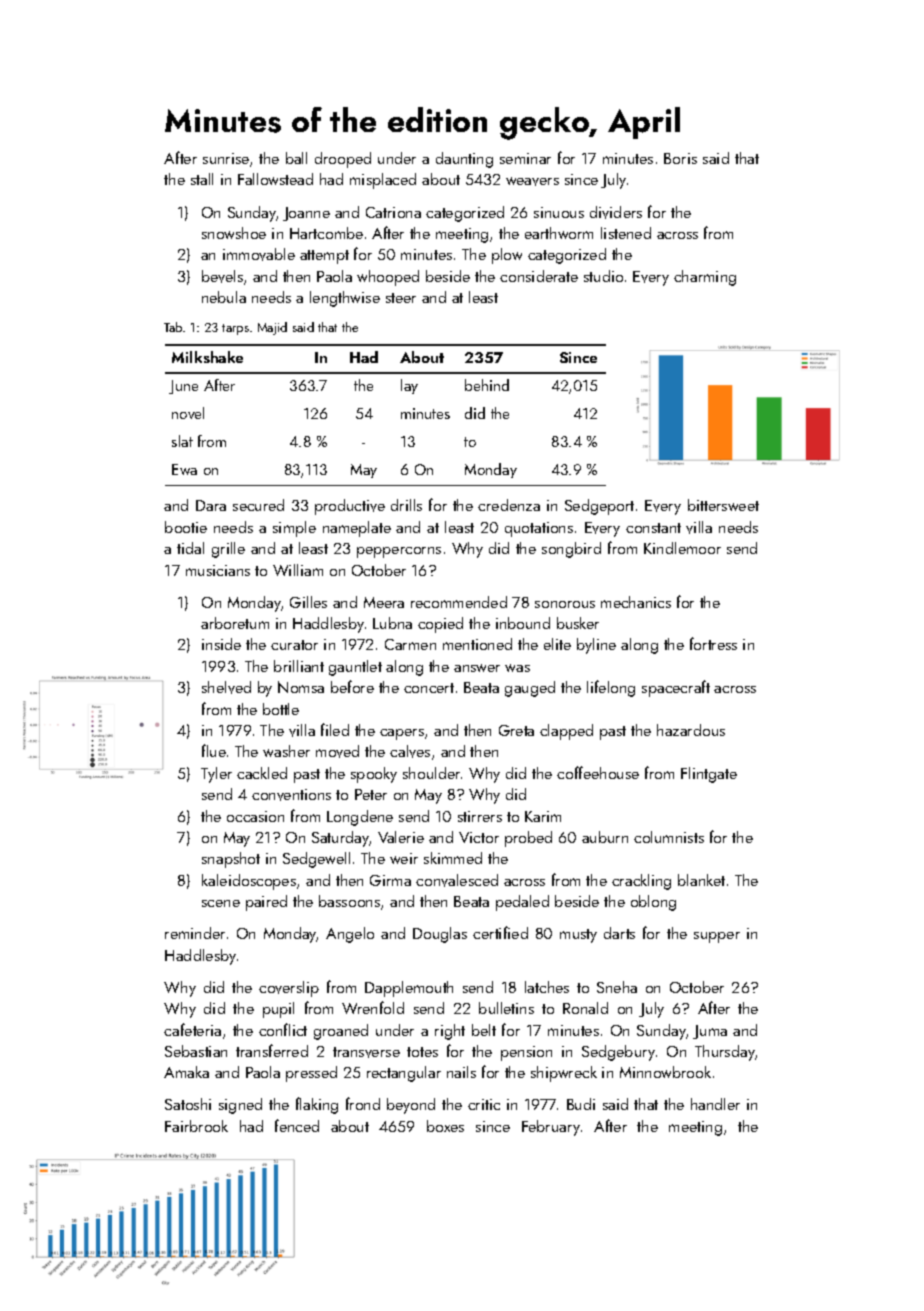 The height and width of the screenshot is (1311, 924). Describe the element at coordinates (196, 1126) in the screenshot. I see `Fairbrook` at that location.
